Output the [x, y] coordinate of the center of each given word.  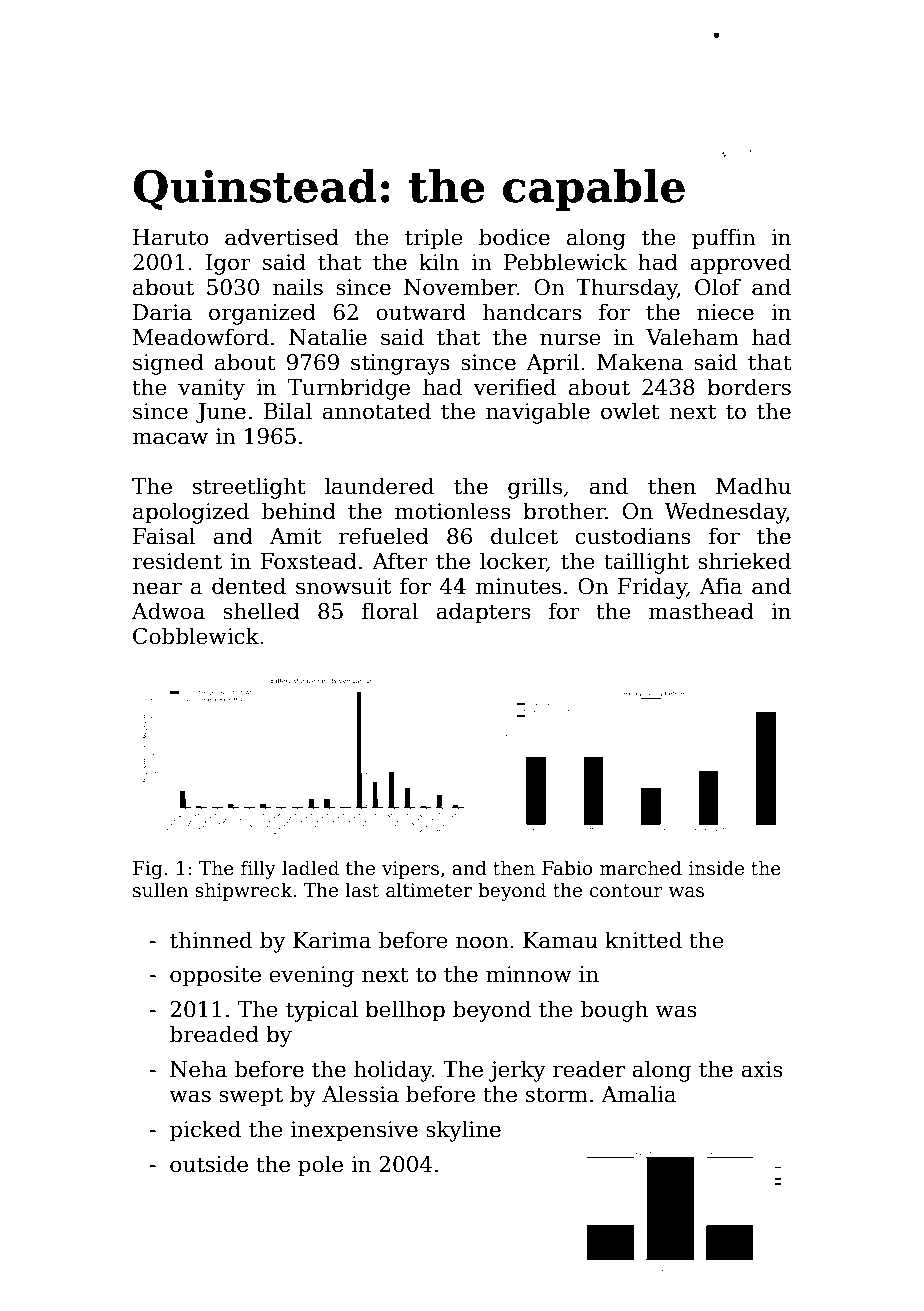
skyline [463, 1131]
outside [209, 1164]
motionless [453, 511]
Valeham [692, 337]
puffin [724, 239]
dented [249, 586]
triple [434, 239]
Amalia [639, 1094]
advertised [282, 237]
